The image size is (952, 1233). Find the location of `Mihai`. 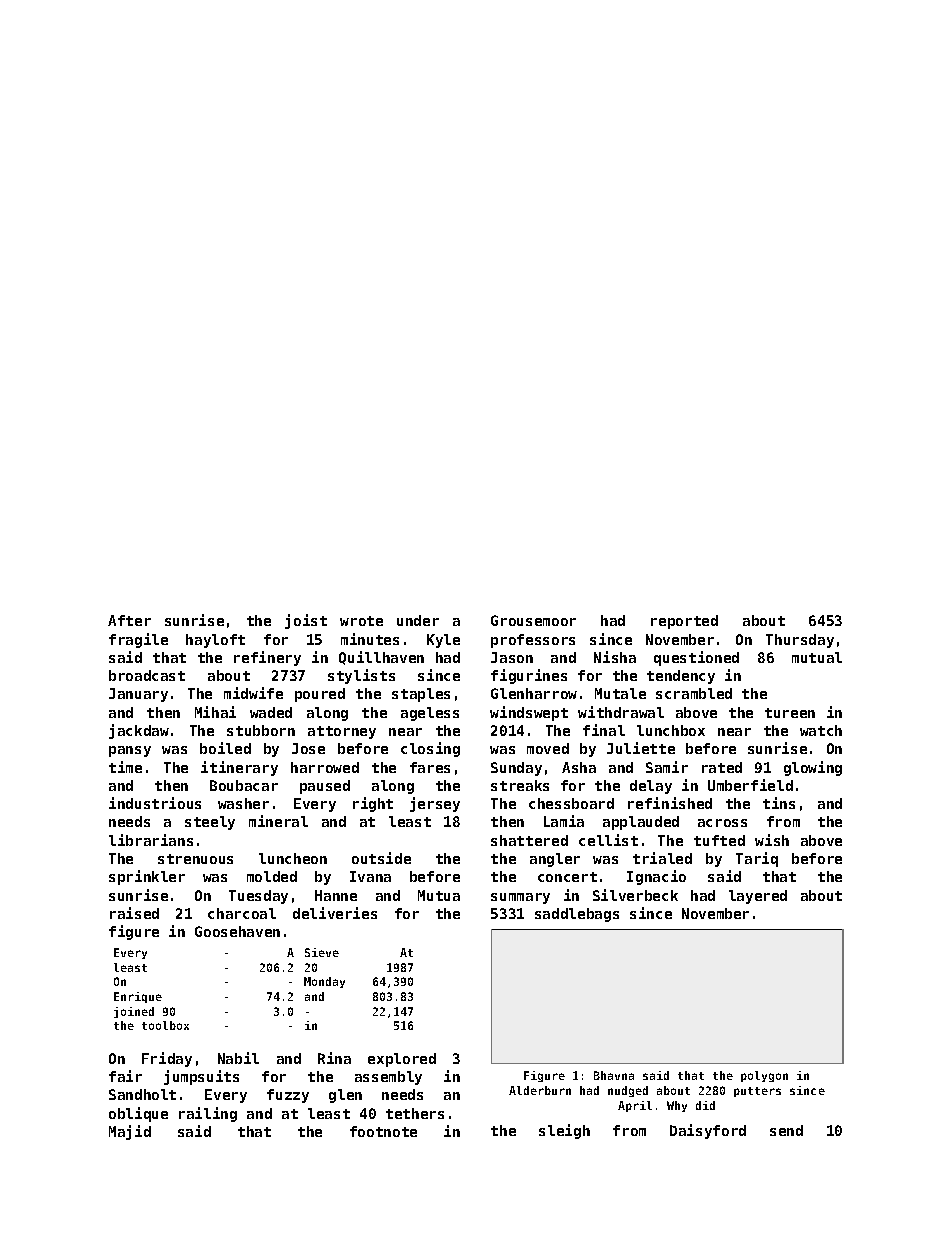

Mihai is located at coordinates (215, 712).
